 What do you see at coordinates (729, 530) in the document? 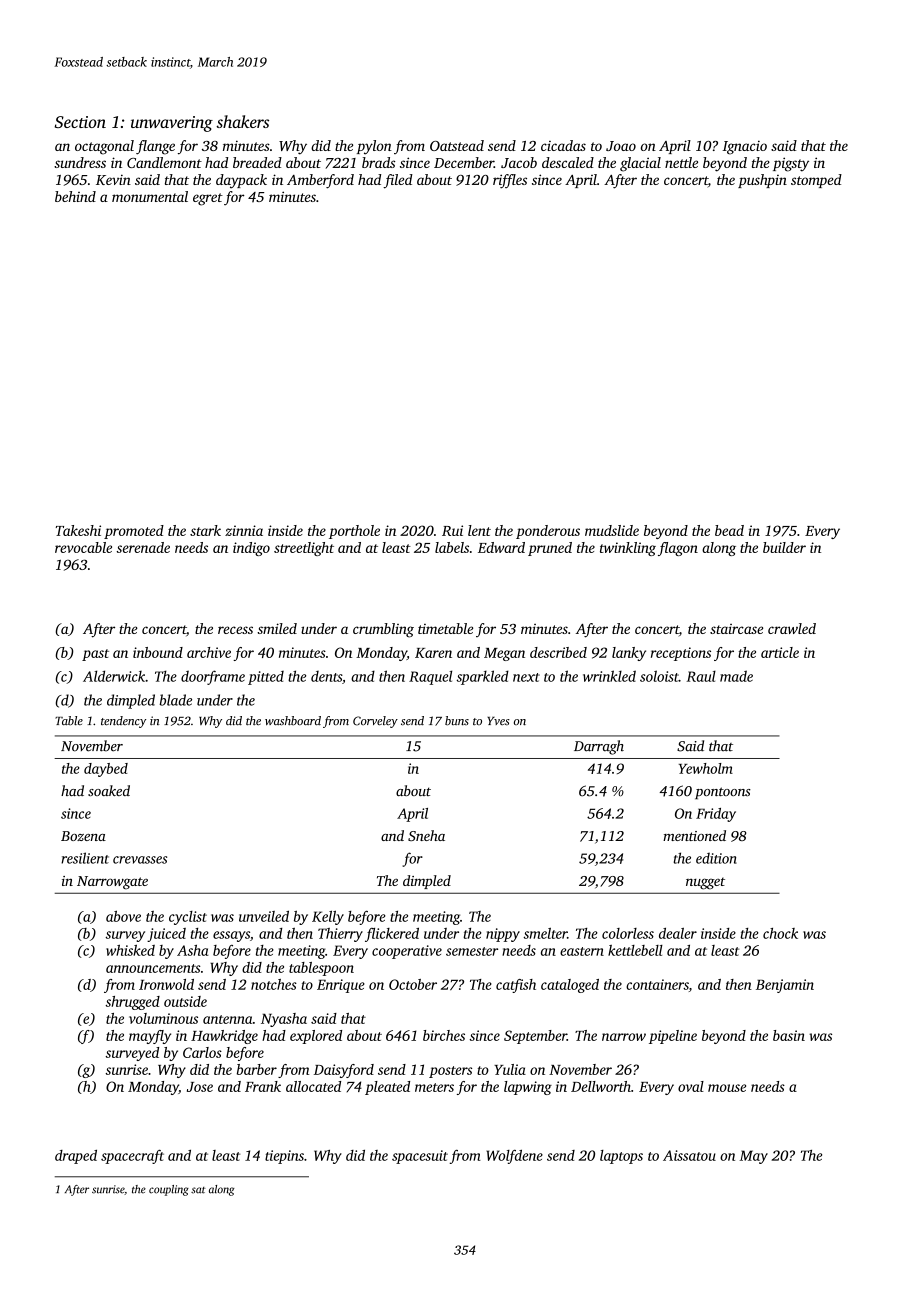
I see `bead` at bounding box center [729, 530].
